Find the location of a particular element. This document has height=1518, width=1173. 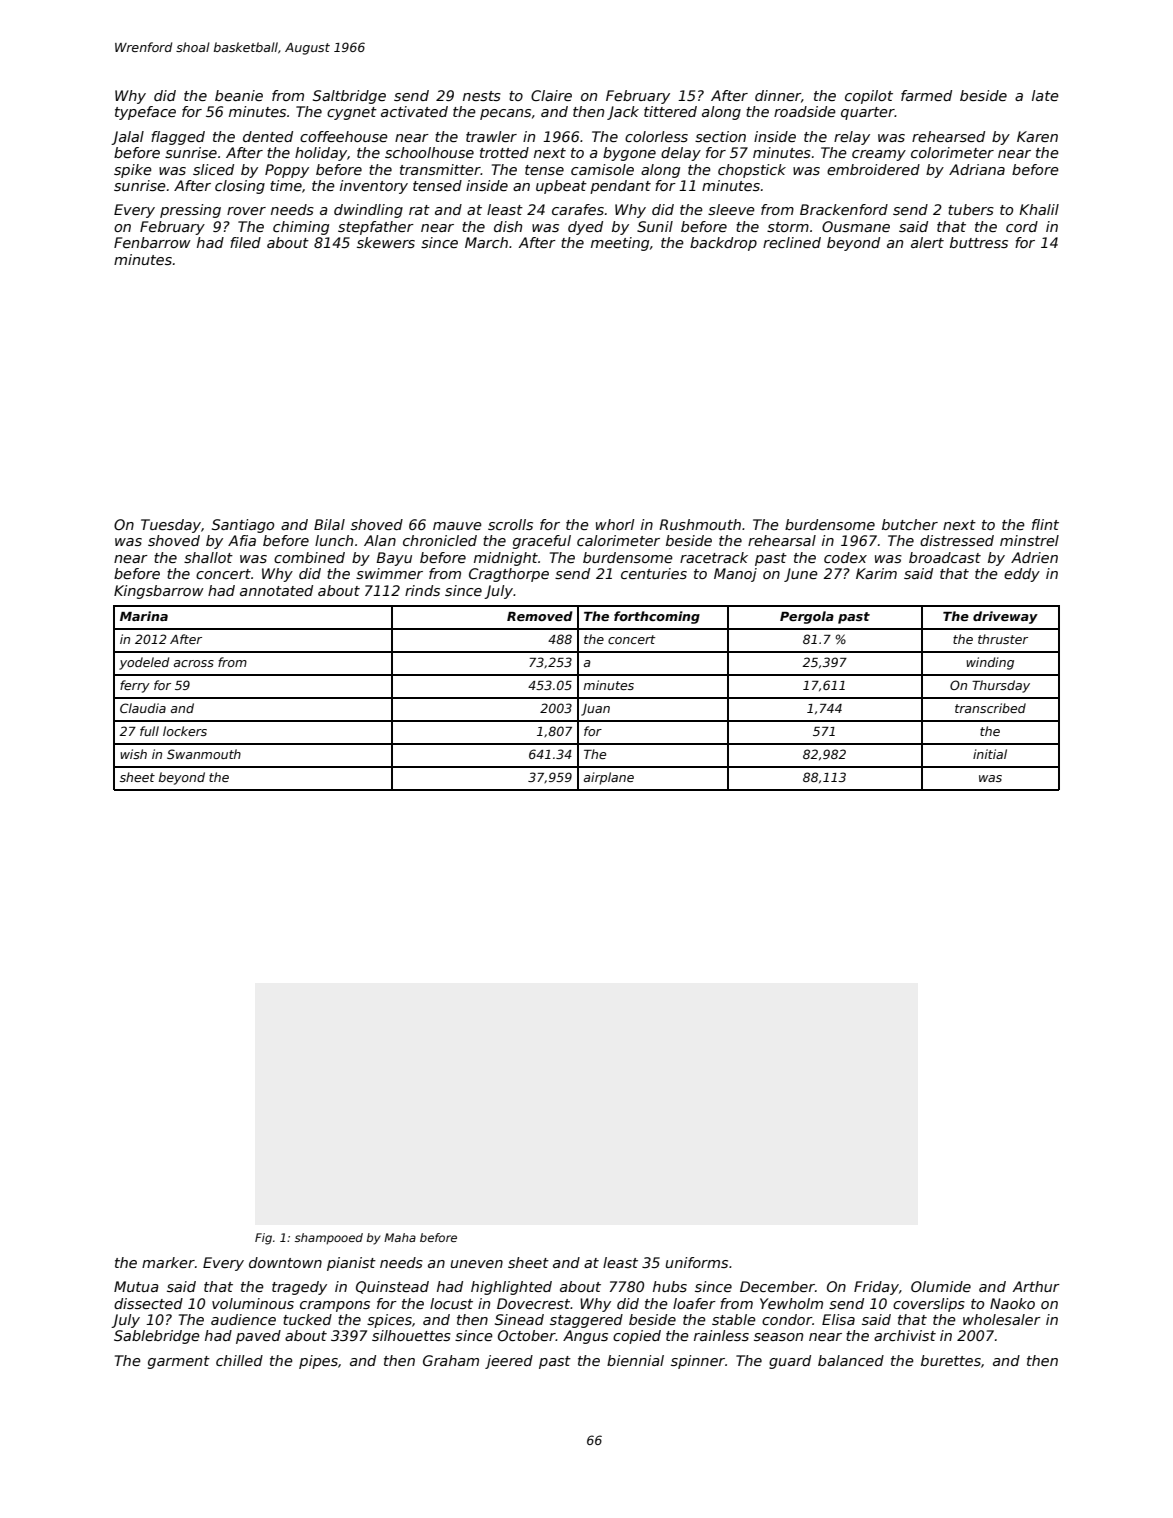

beanie is located at coordinates (239, 95).
